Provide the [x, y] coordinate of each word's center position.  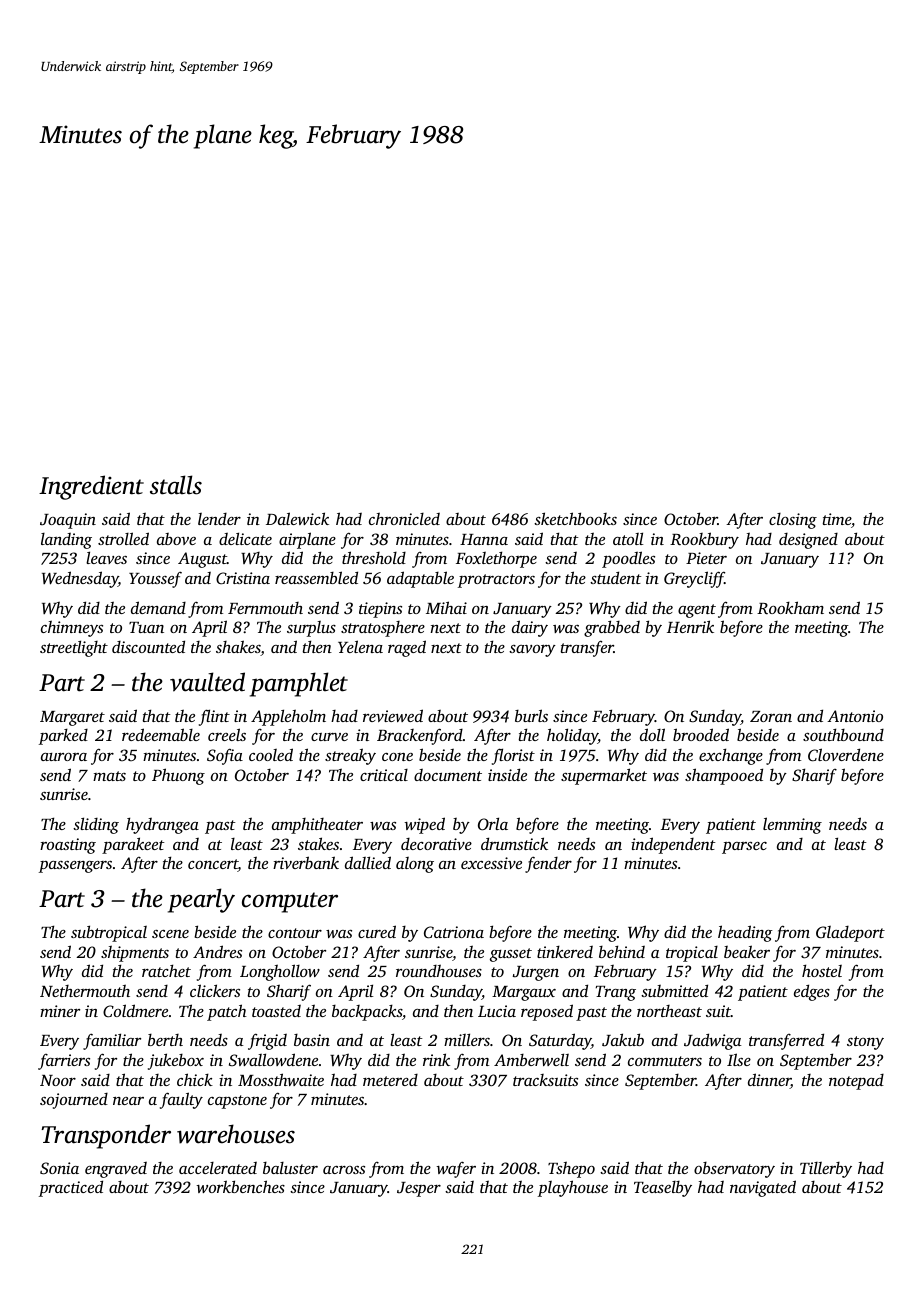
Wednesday [80, 579]
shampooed [724, 776]
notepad [856, 1082]
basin [312, 1040]
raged [407, 648]
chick [195, 1079]
